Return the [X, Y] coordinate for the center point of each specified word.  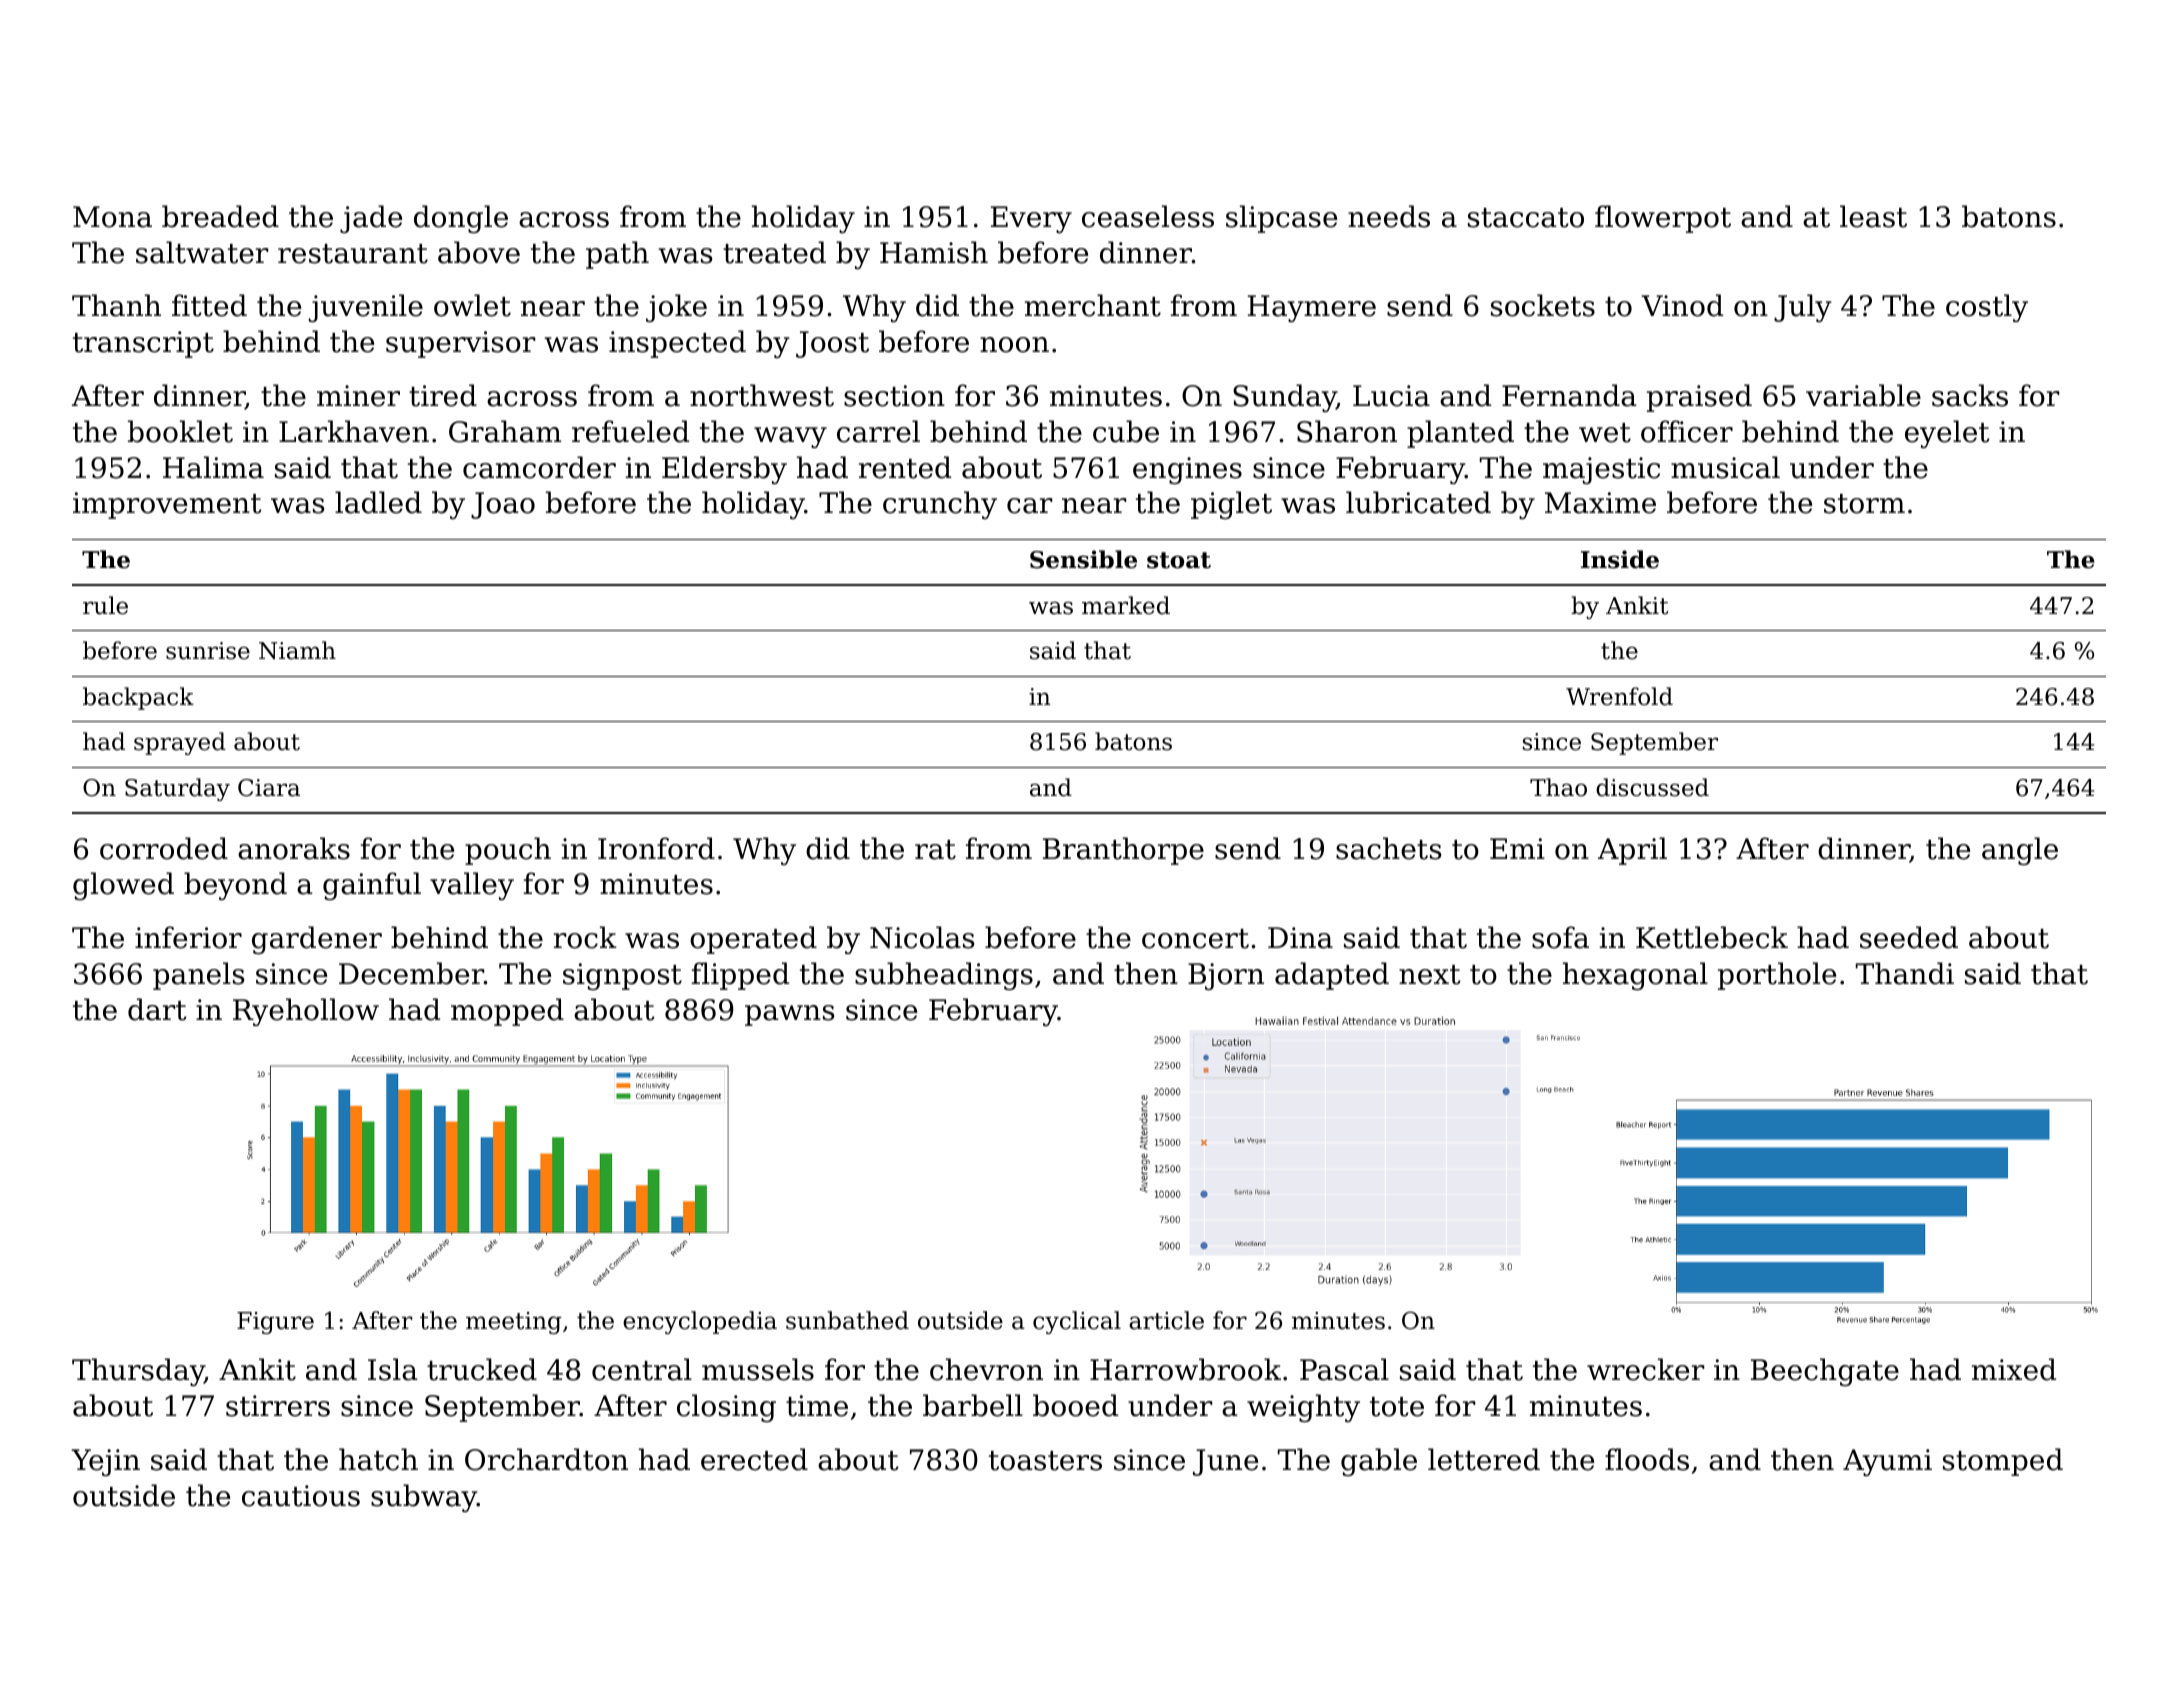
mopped [507, 1012]
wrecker [1645, 1369]
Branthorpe [1123, 851]
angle [2020, 851]
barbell [973, 1405]
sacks [1970, 395]
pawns [789, 1015]
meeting [514, 1323]
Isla [393, 1369]
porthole [1777, 976]
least [1873, 216]
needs [1389, 216]
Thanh [116, 305]
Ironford [656, 848]
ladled [378, 502]
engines [1187, 470]
